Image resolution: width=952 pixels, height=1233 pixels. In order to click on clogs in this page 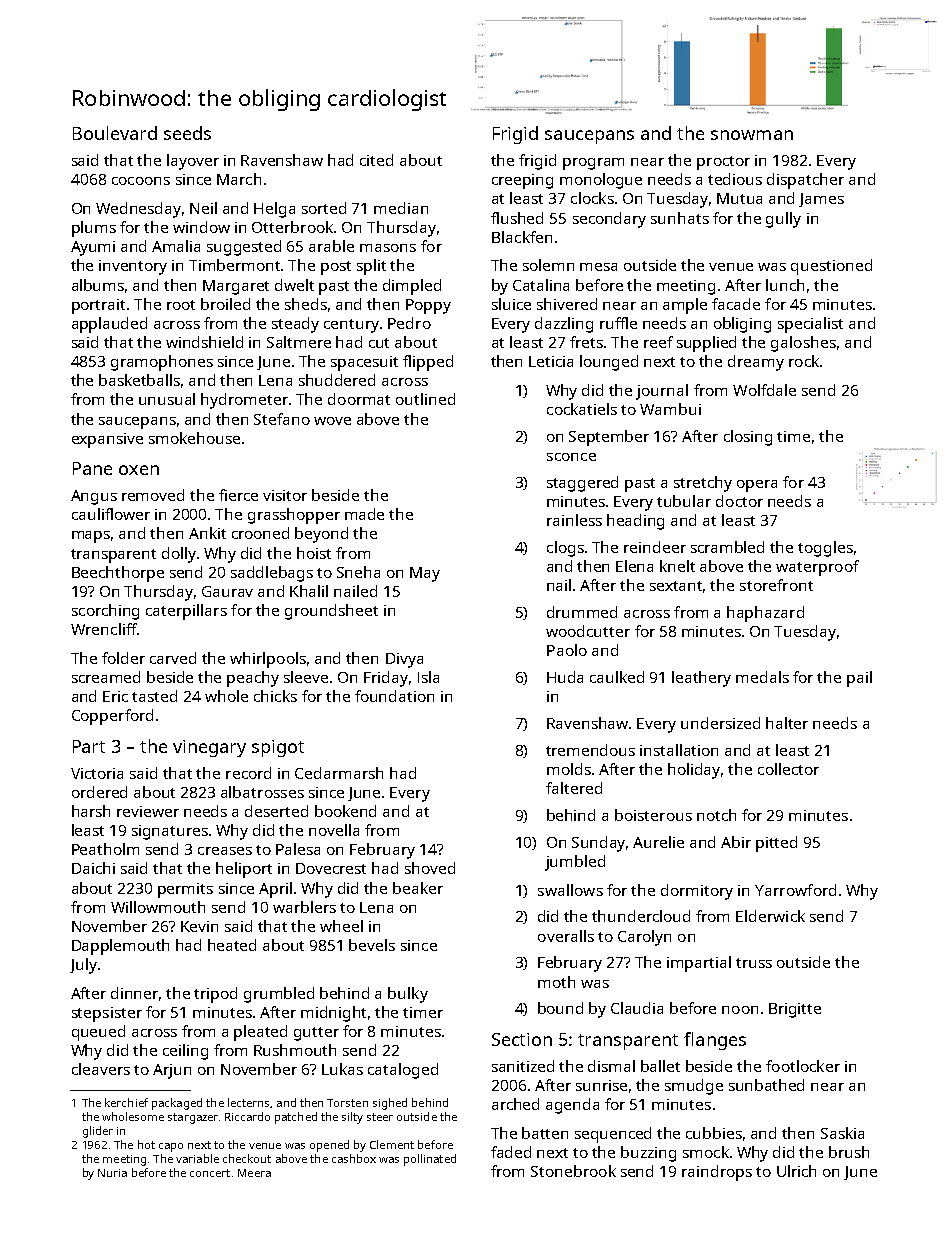, I will do `click(565, 549)`.
